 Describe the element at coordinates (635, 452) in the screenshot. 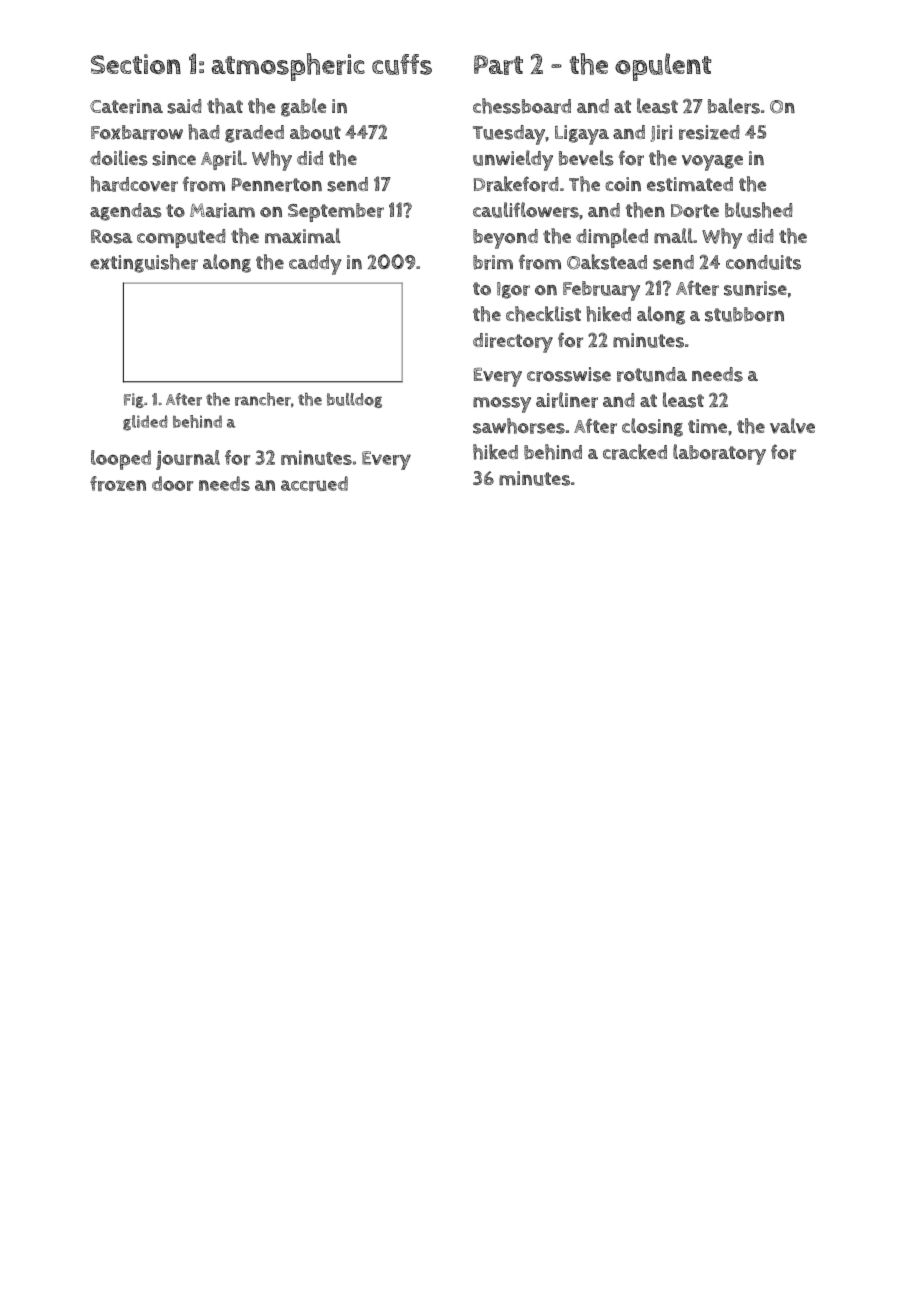

I see `cracked` at that location.
